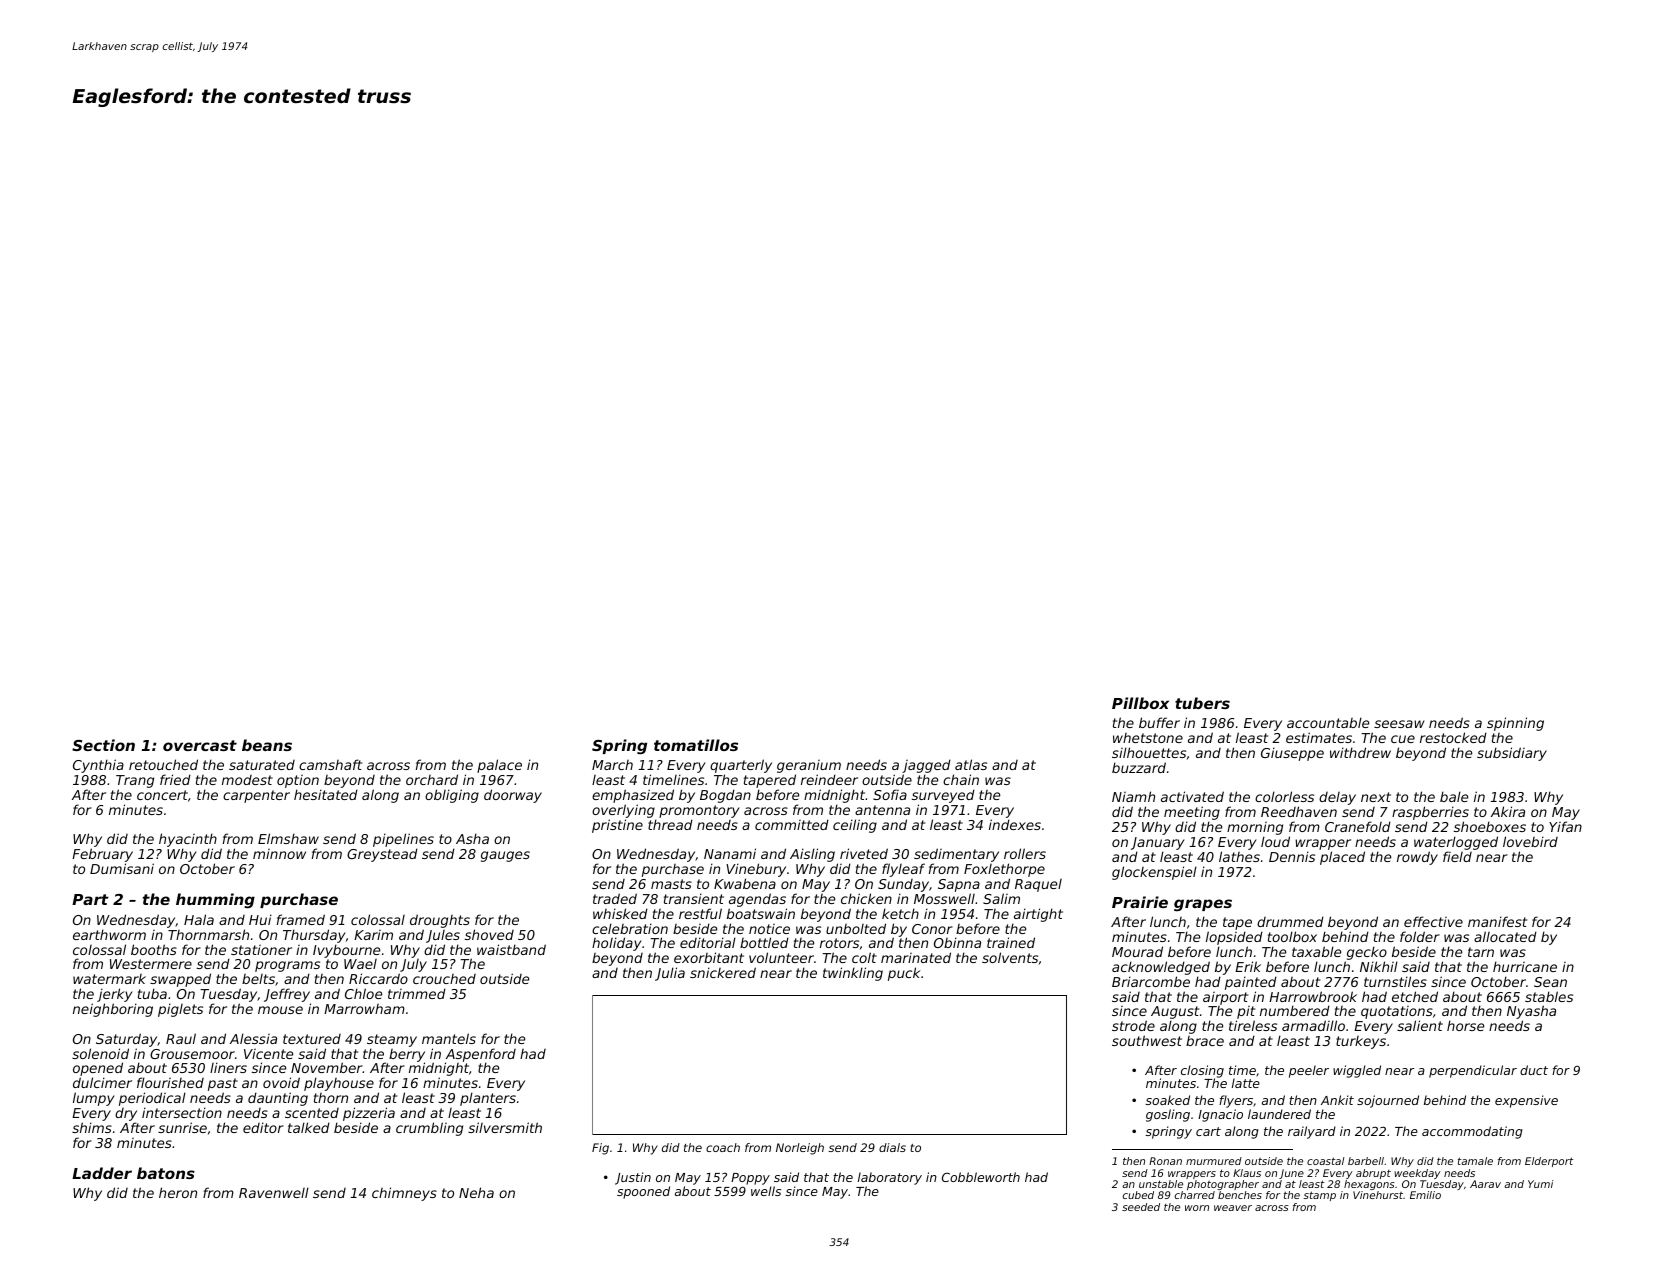  Describe the element at coordinates (1223, 1185) in the document. I see `photographer` at that location.
